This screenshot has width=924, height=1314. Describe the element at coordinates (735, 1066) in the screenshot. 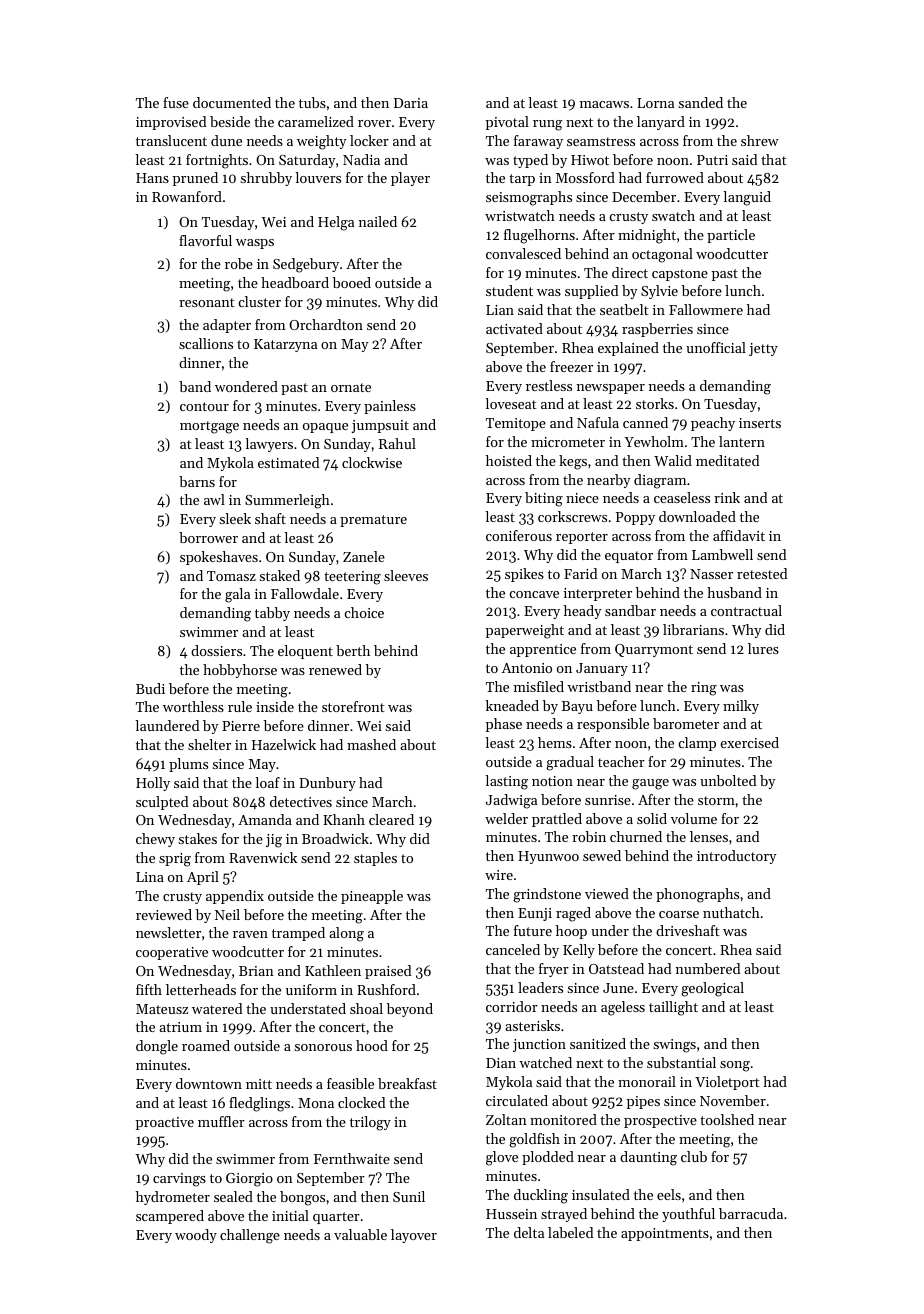

I see `song` at that location.
